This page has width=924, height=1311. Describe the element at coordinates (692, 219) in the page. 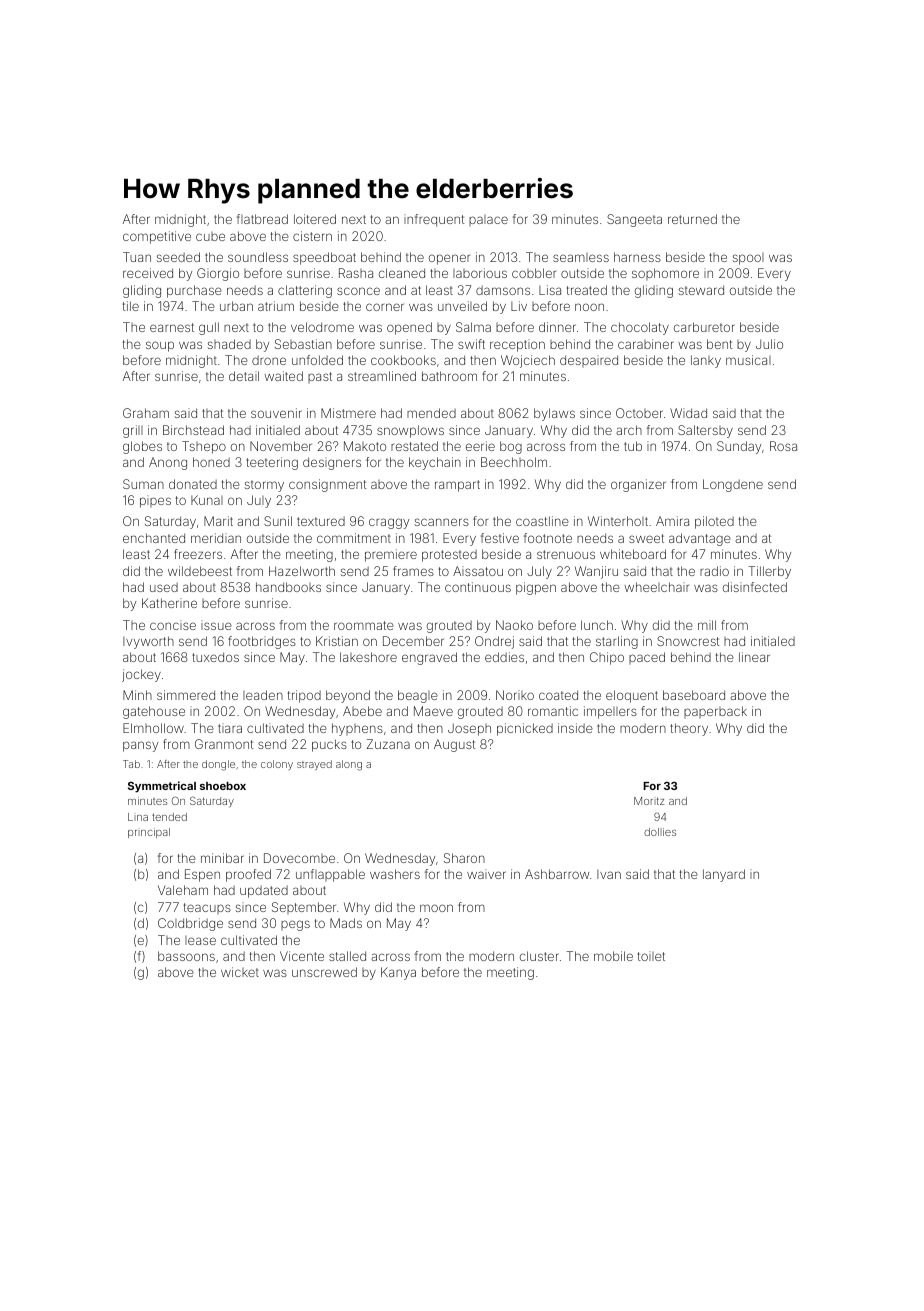

I see `returned` at that location.
